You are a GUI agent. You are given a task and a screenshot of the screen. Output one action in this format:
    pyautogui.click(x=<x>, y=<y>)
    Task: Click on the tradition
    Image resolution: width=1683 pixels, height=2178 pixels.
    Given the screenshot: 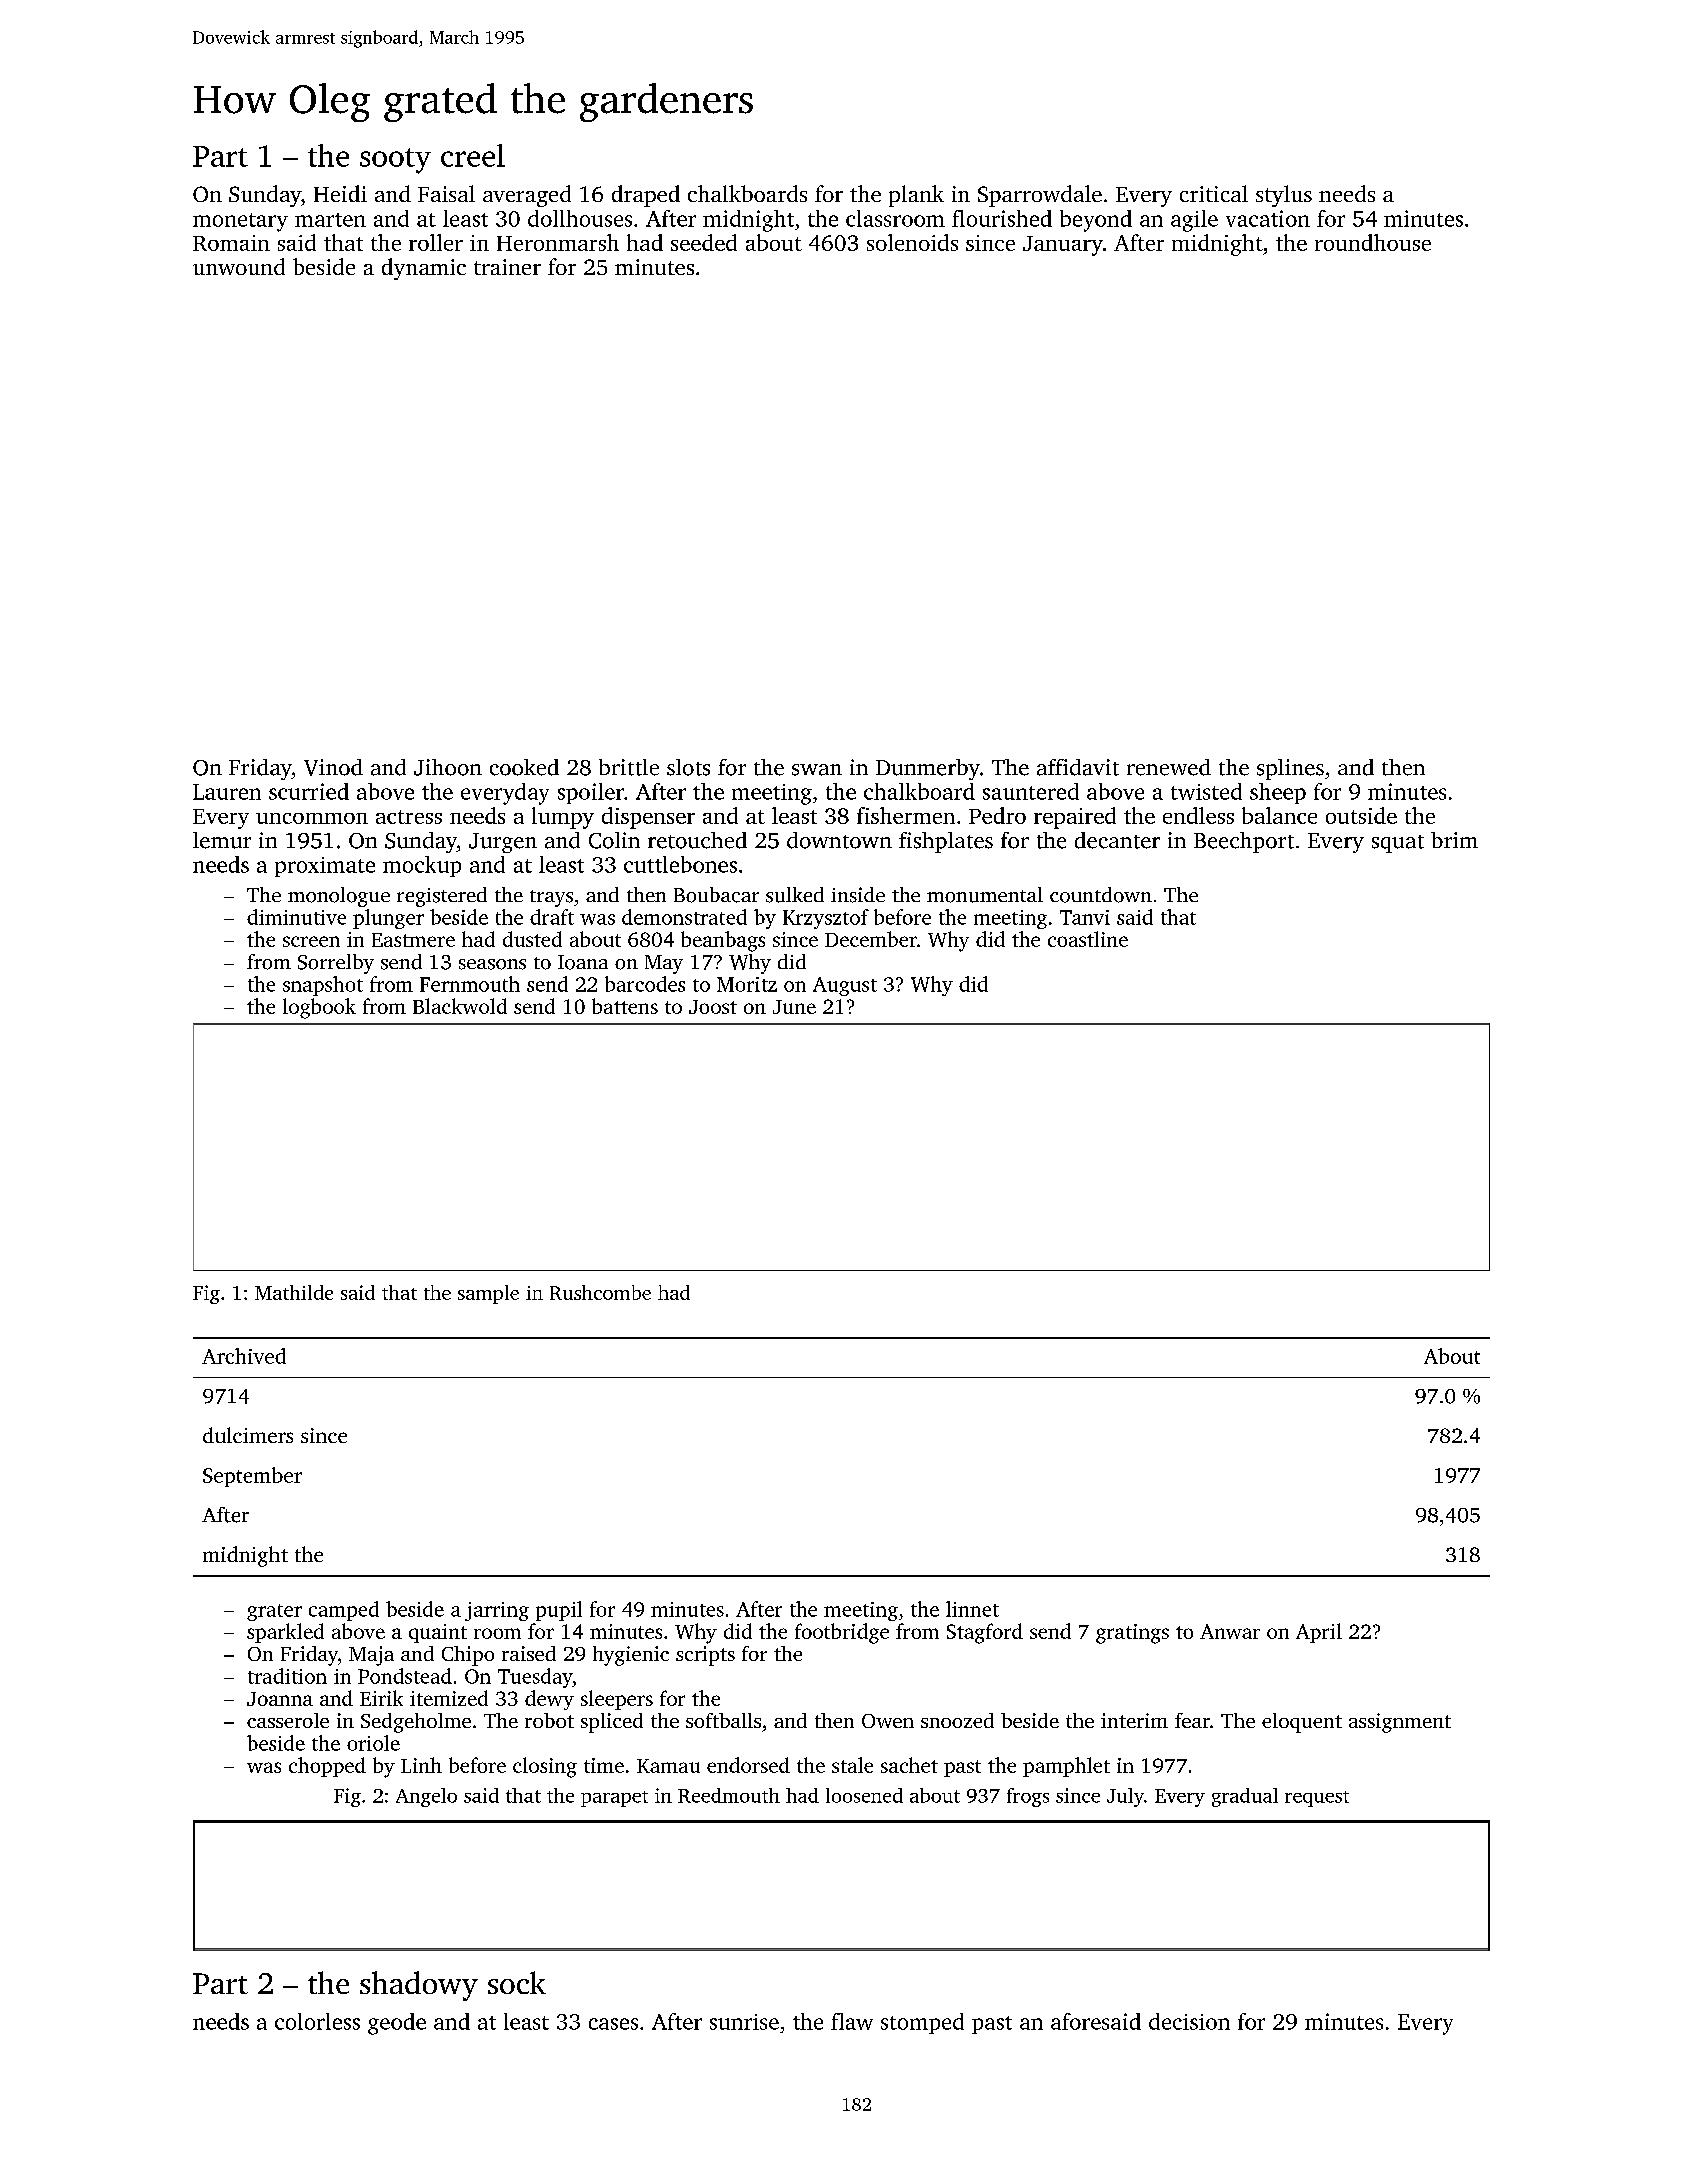 What is the action you would take?
    pyautogui.click(x=287, y=1676)
